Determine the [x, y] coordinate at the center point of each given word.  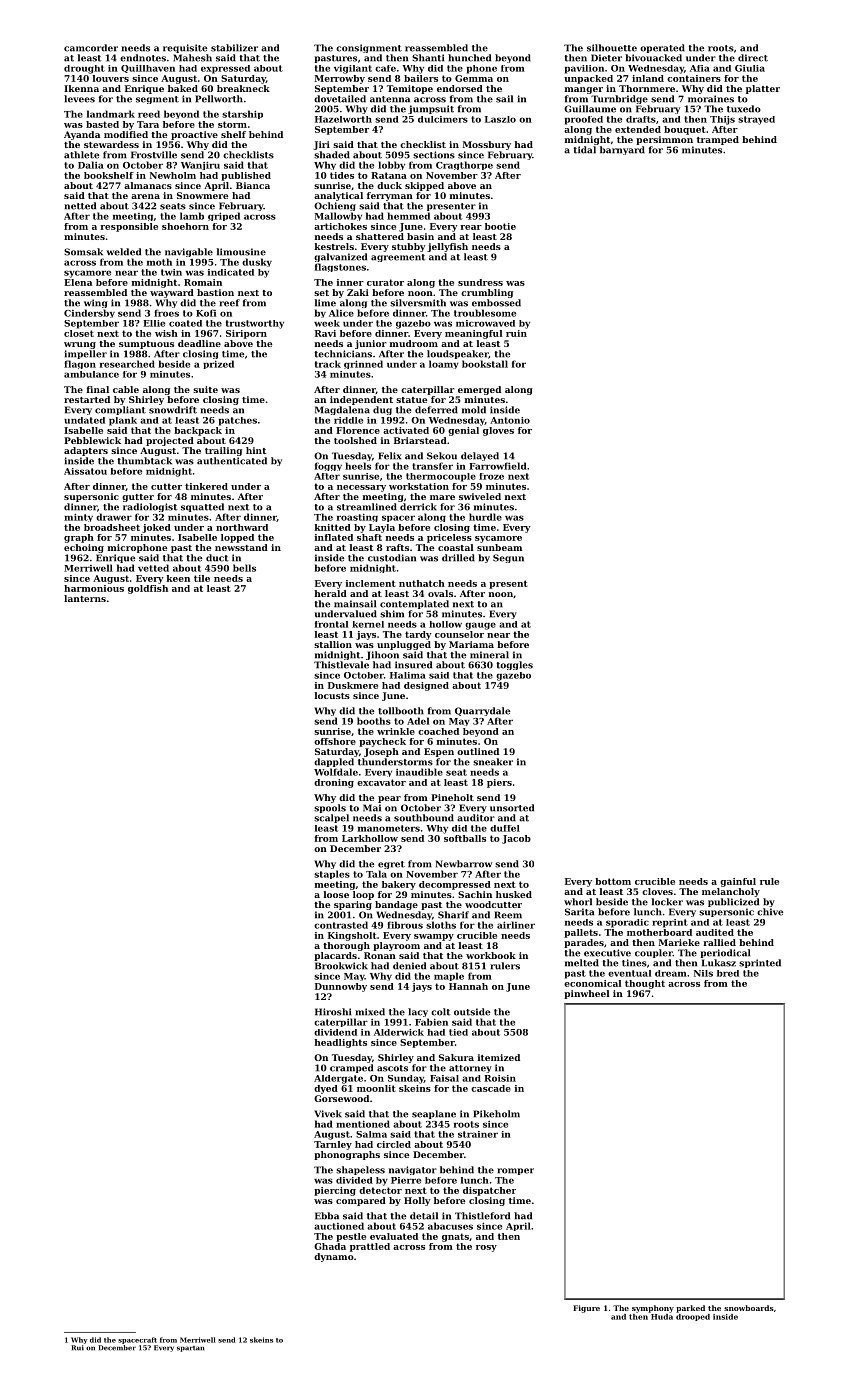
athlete [81, 155]
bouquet [685, 130]
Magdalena [342, 410]
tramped [718, 140]
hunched [469, 58]
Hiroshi [333, 1012]
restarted [87, 399]
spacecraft [137, 1340]
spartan [191, 1349]
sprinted [760, 963]
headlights [341, 1043]
